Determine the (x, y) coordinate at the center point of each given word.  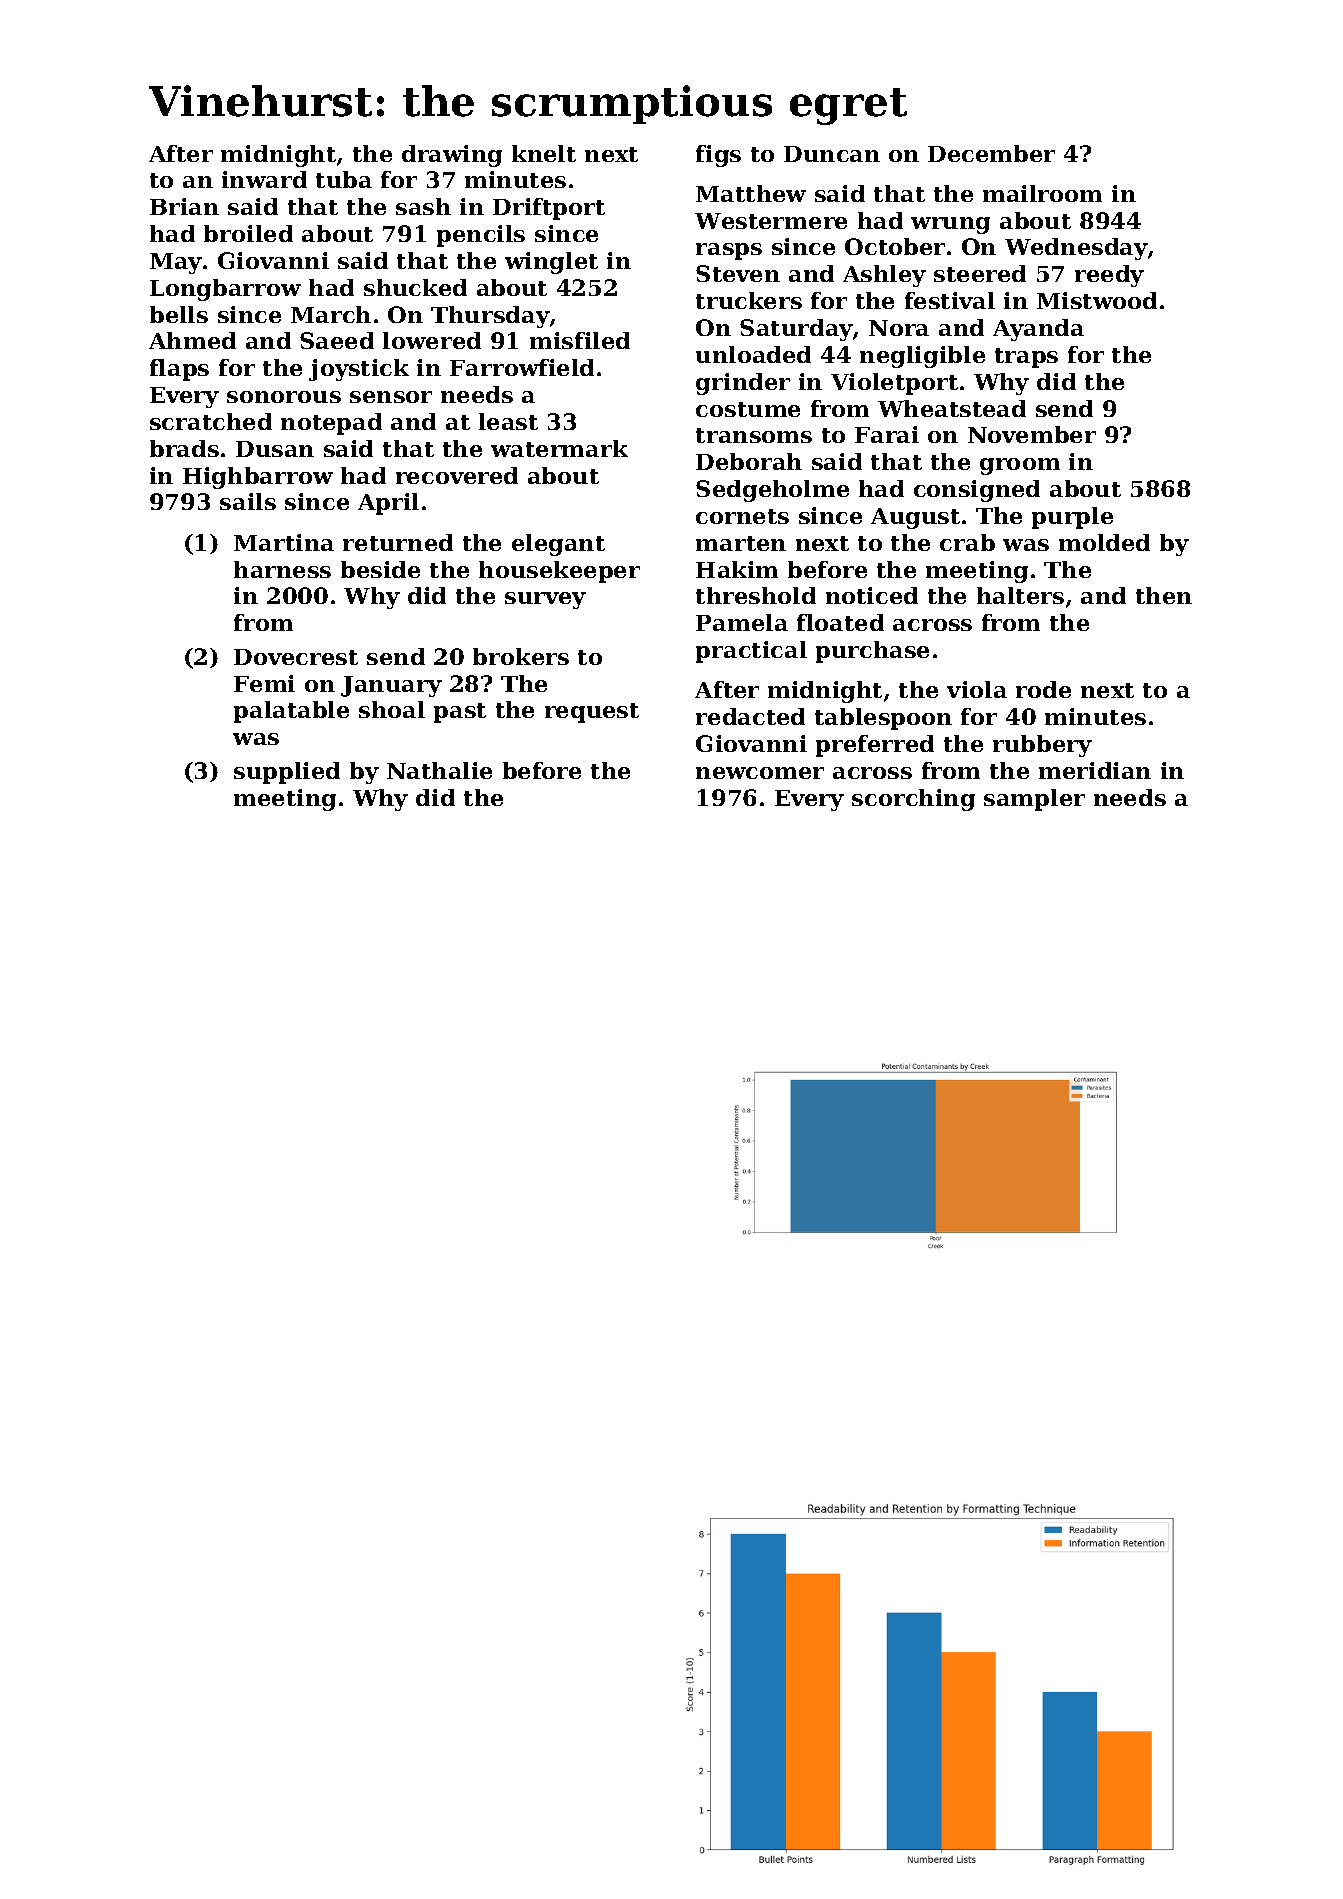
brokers (521, 656)
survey (545, 600)
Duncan (832, 154)
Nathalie (439, 770)
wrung (950, 225)
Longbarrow (225, 290)
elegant (558, 545)
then (1164, 595)
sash (423, 206)
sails (248, 501)
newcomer (760, 773)
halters (1020, 595)
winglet (551, 263)
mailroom (1042, 193)
